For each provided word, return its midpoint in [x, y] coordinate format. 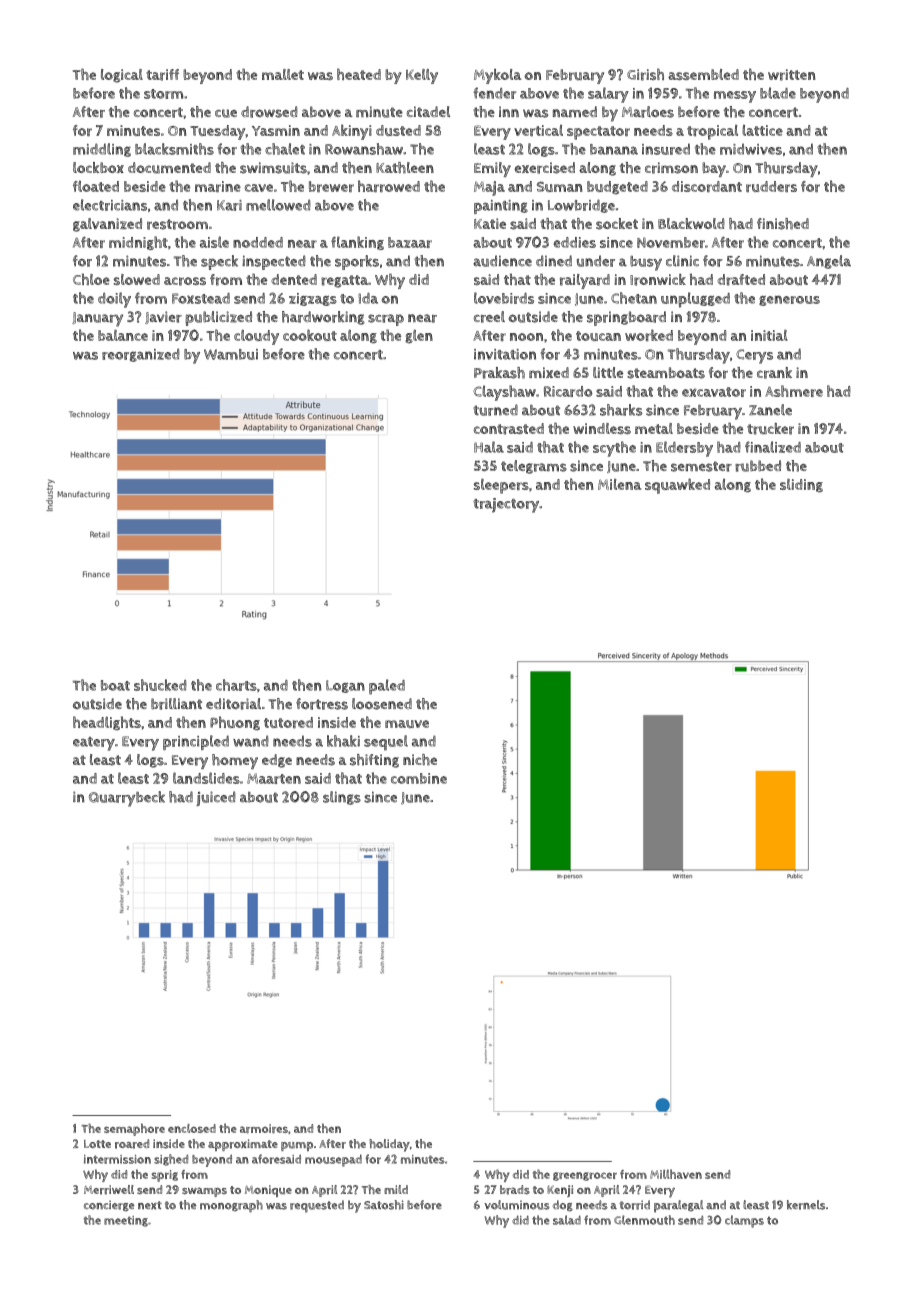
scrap [386, 320]
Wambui [231, 354]
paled [387, 687]
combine [419, 778]
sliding [801, 486]
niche [420, 760]
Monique [268, 1191]
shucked [160, 685]
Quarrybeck [127, 799]
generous [789, 300]
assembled [703, 74]
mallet [283, 74]
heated [359, 74]
